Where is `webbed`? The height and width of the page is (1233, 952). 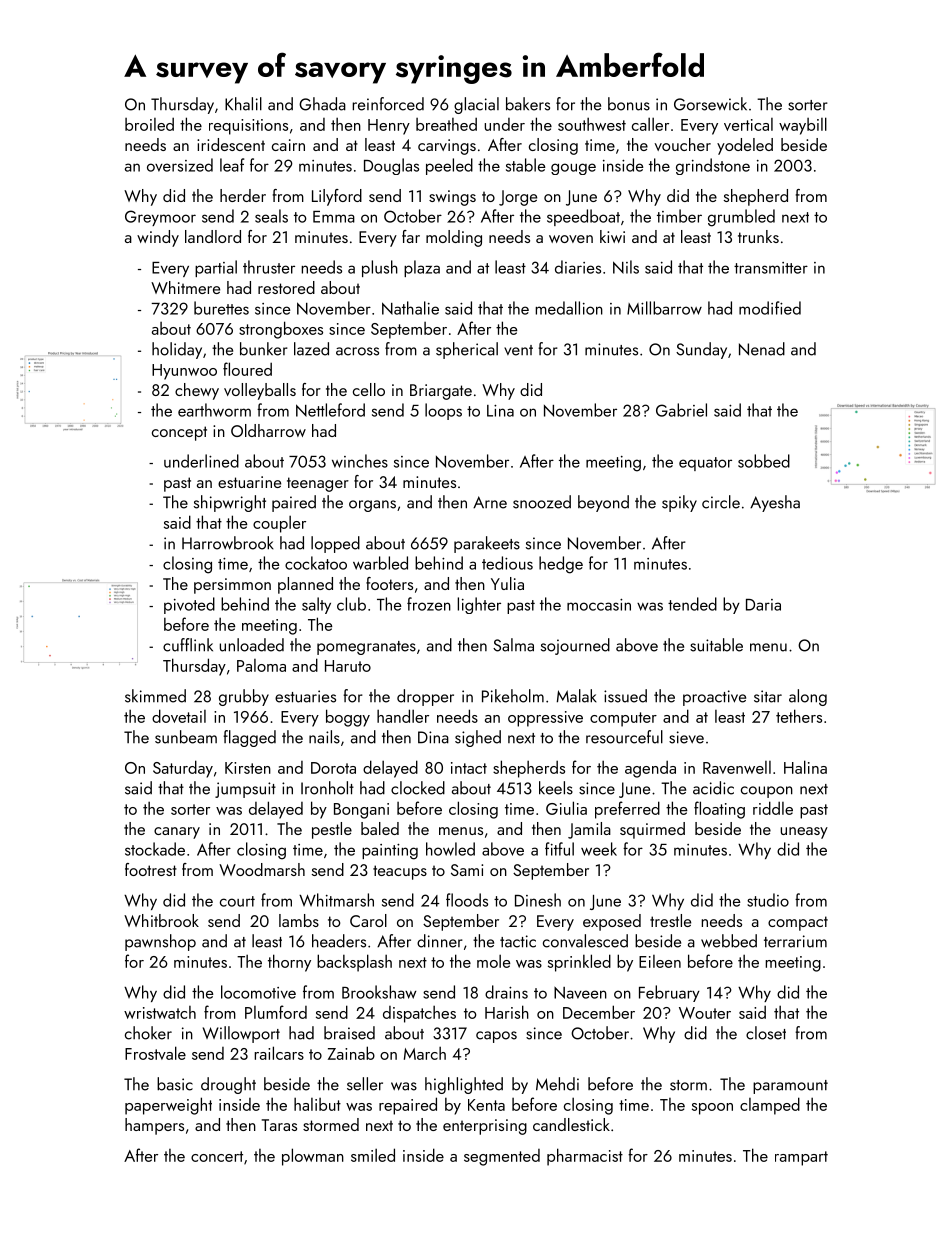 webbed is located at coordinates (729, 941).
